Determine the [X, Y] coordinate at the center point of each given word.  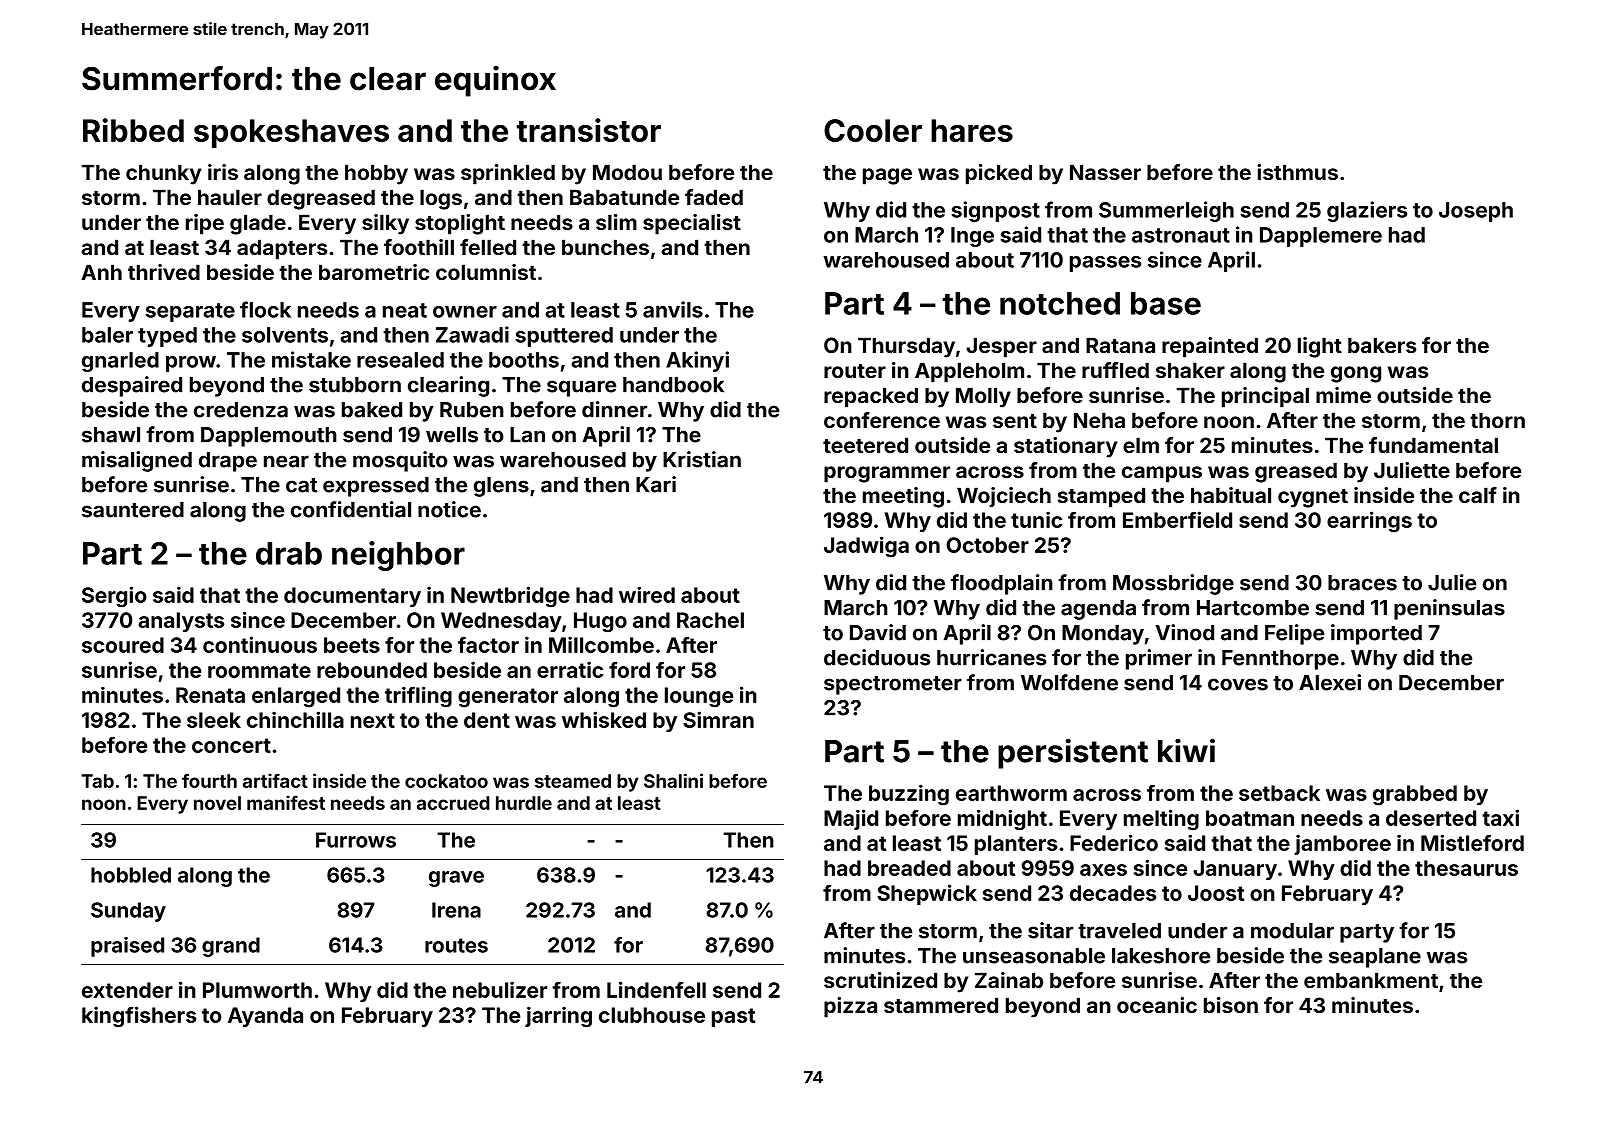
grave [456, 879]
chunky [163, 174]
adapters [282, 249]
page [887, 176]
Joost [1216, 893]
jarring [558, 1017]
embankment [1371, 980]
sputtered [564, 337]
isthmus [1297, 172]
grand [231, 947]
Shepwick [927, 894]
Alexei [1330, 682]
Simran [718, 719]
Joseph [1476, 212]
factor [488, 645]
